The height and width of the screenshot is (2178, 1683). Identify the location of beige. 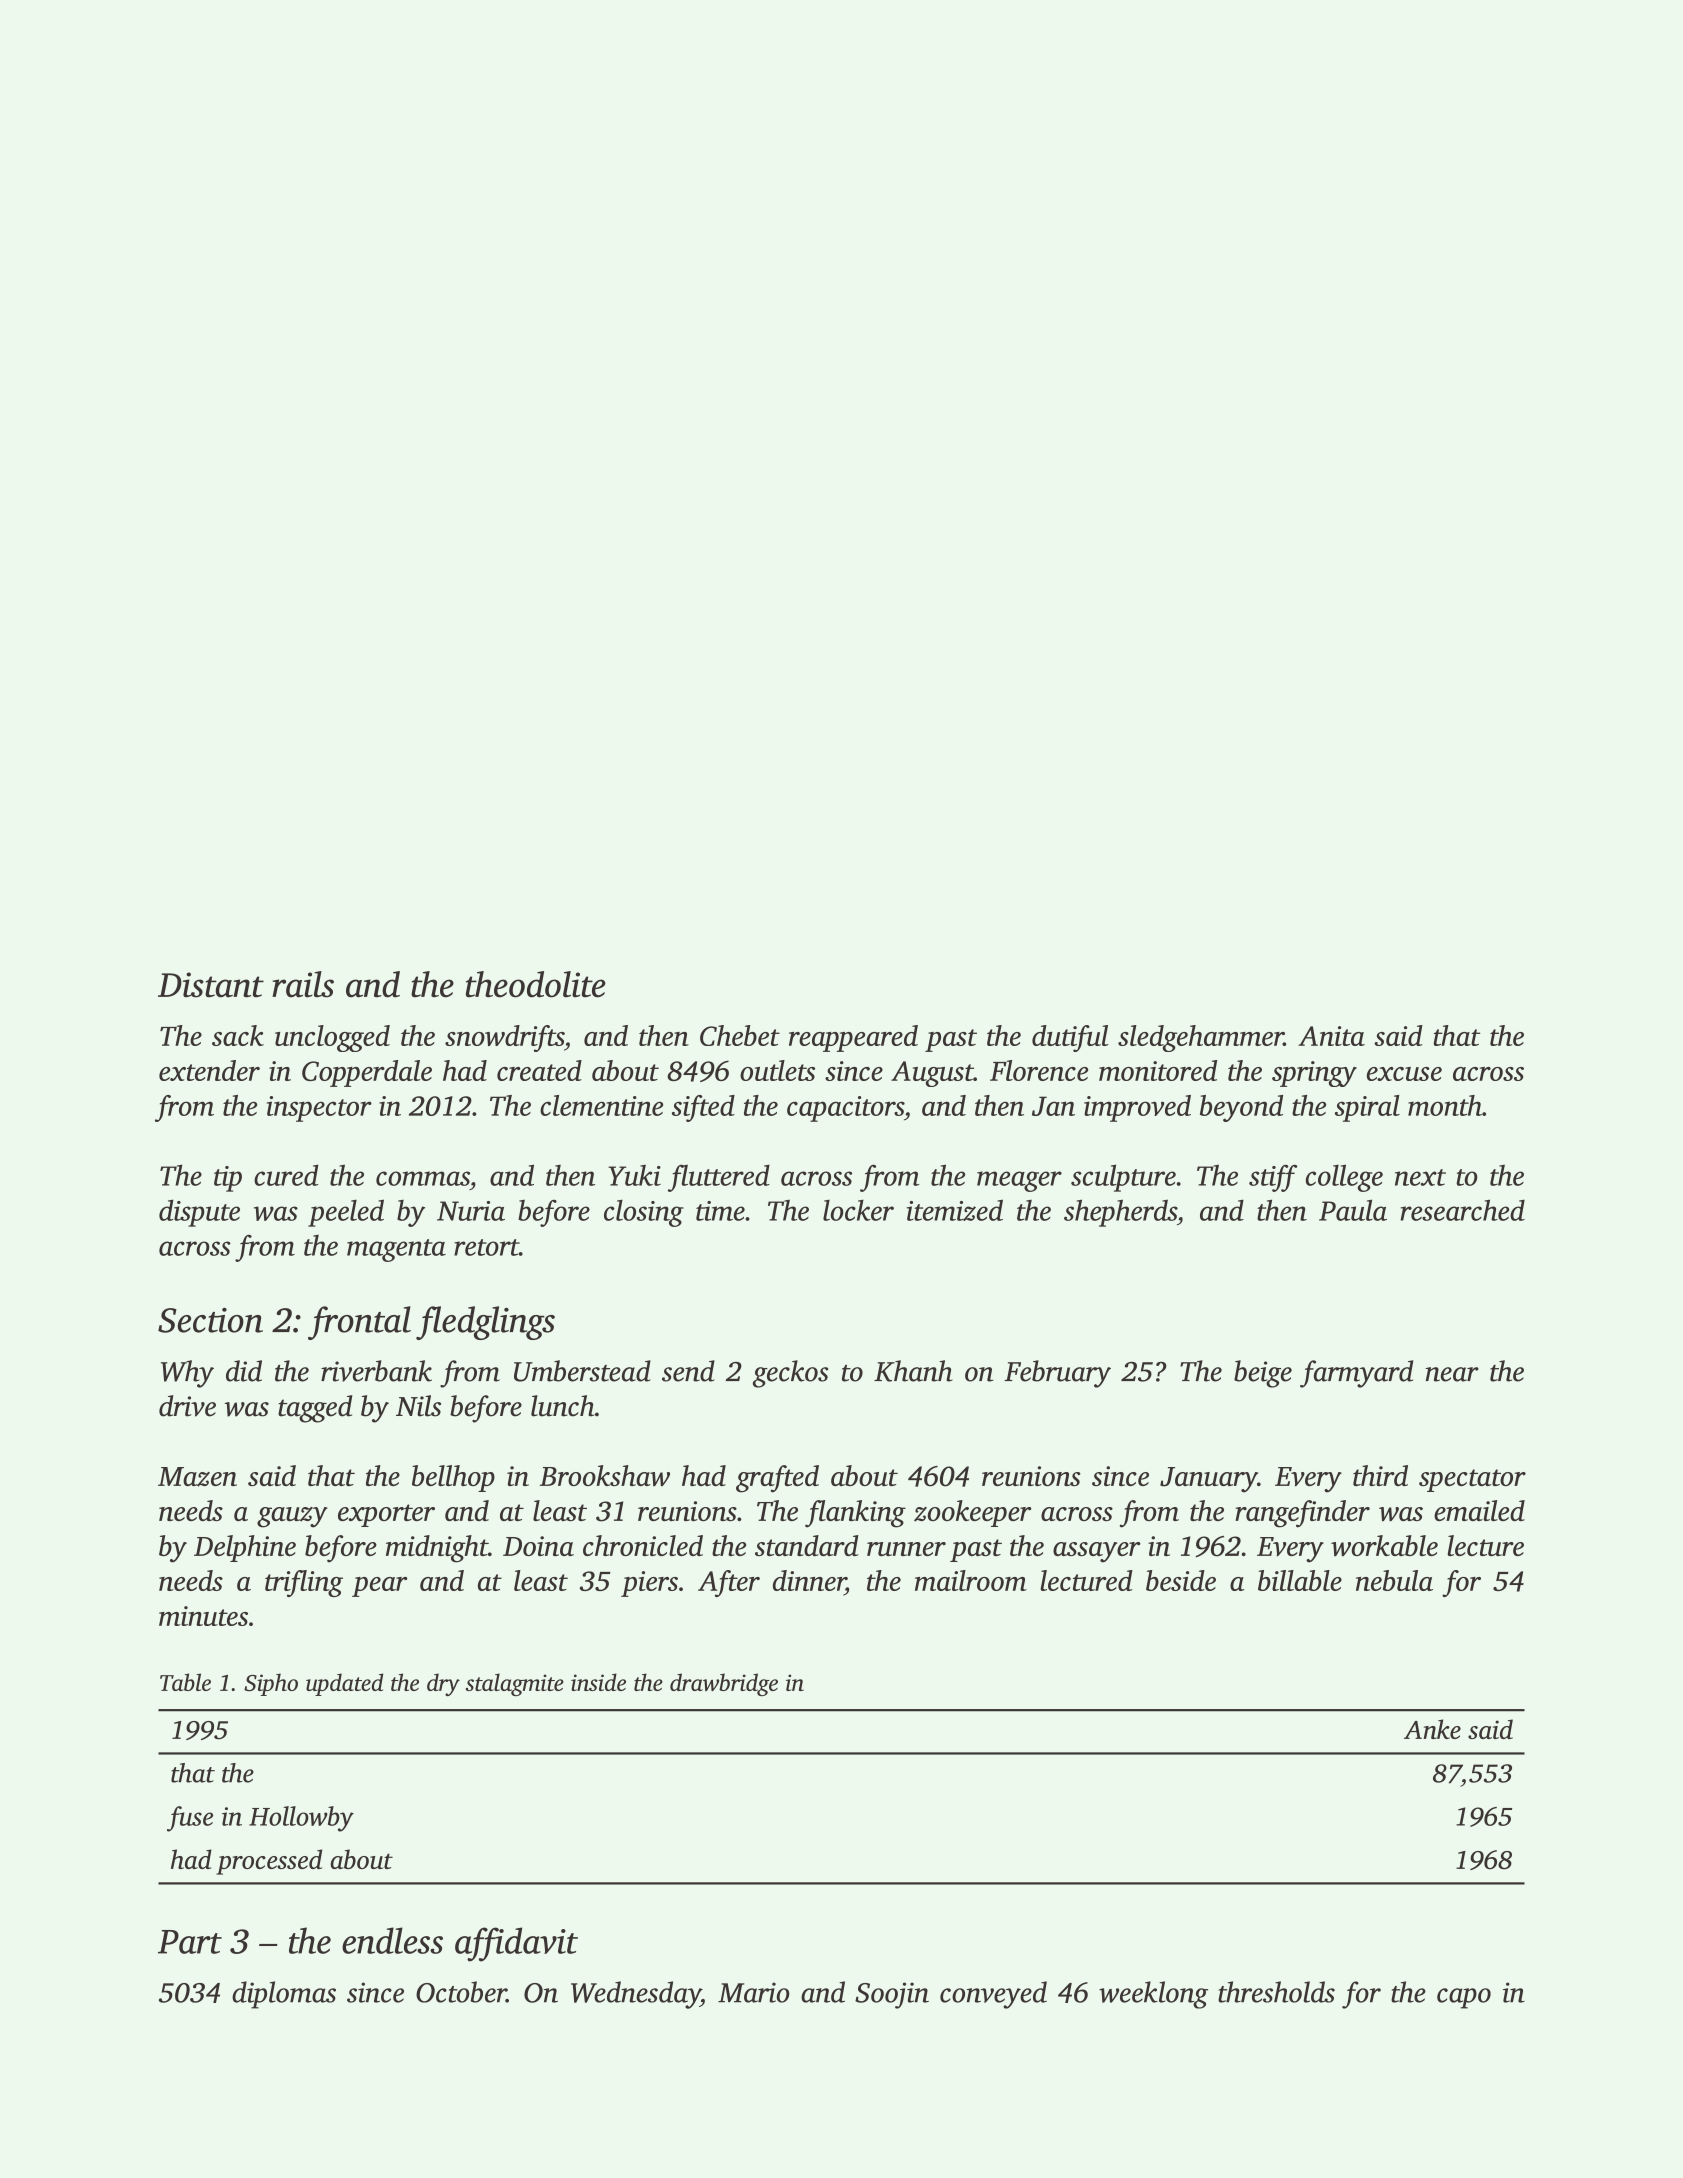
(1263, 1374).
